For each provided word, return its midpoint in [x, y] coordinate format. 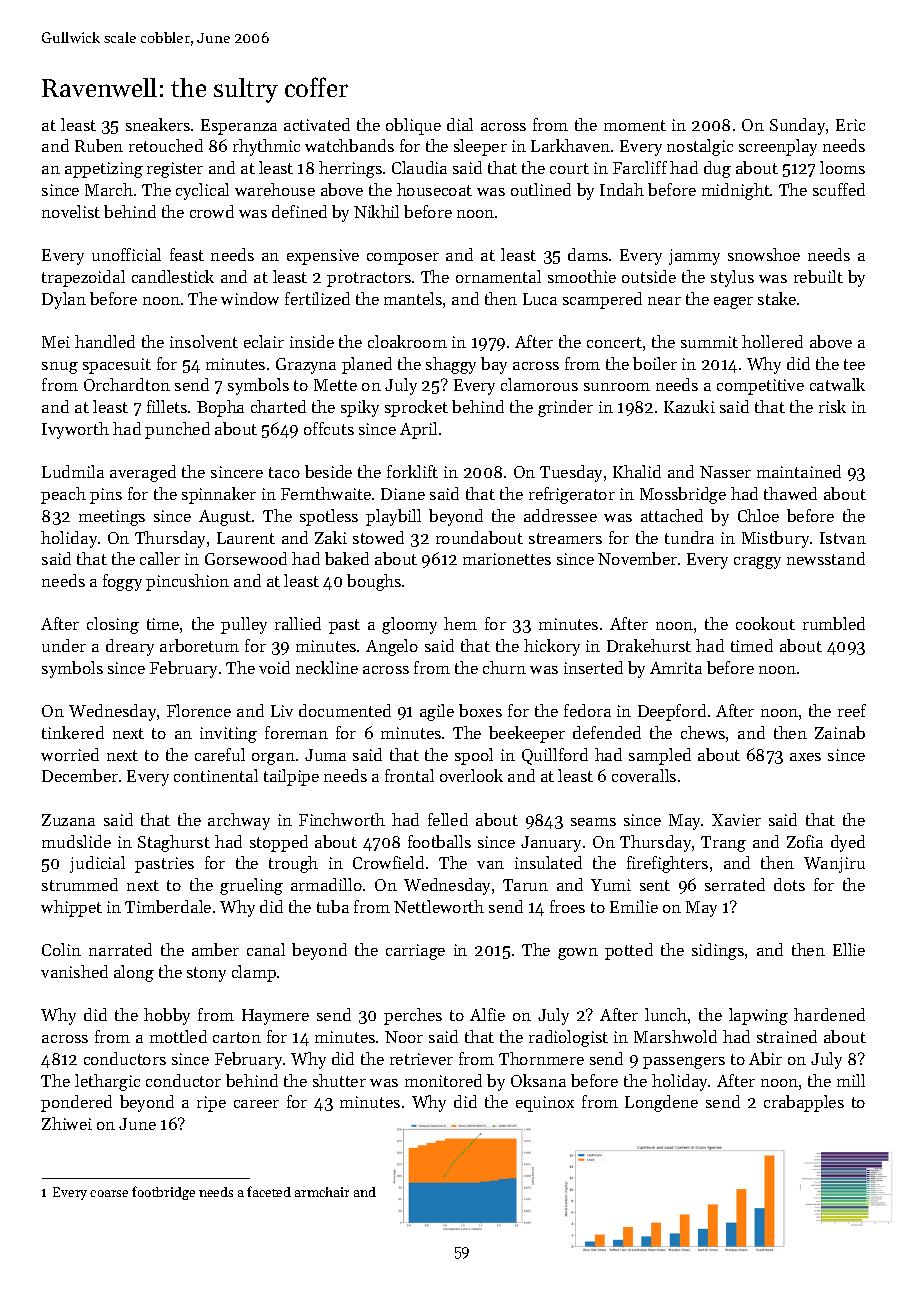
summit [709, 342]
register [175, 170]
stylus [732, 278]
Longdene [661, 1103]
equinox [545, 1104]
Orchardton [127, 384]
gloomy [409, 625]
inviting [228, 735]
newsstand [826, 558]
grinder [565, 408]
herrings [350, 169]
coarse [109, 1193]
